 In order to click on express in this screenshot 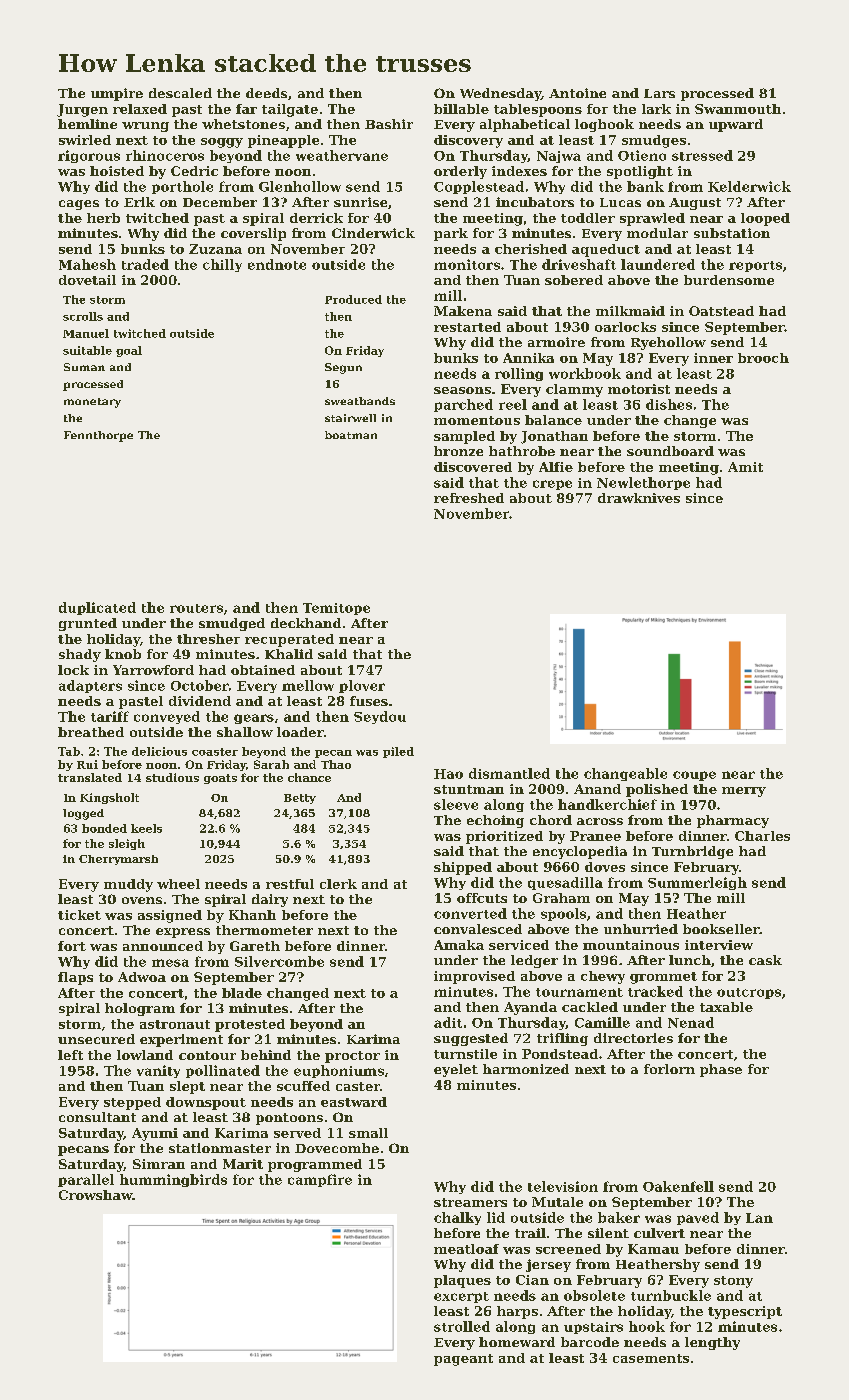, I will do `click(183, 933)`.
